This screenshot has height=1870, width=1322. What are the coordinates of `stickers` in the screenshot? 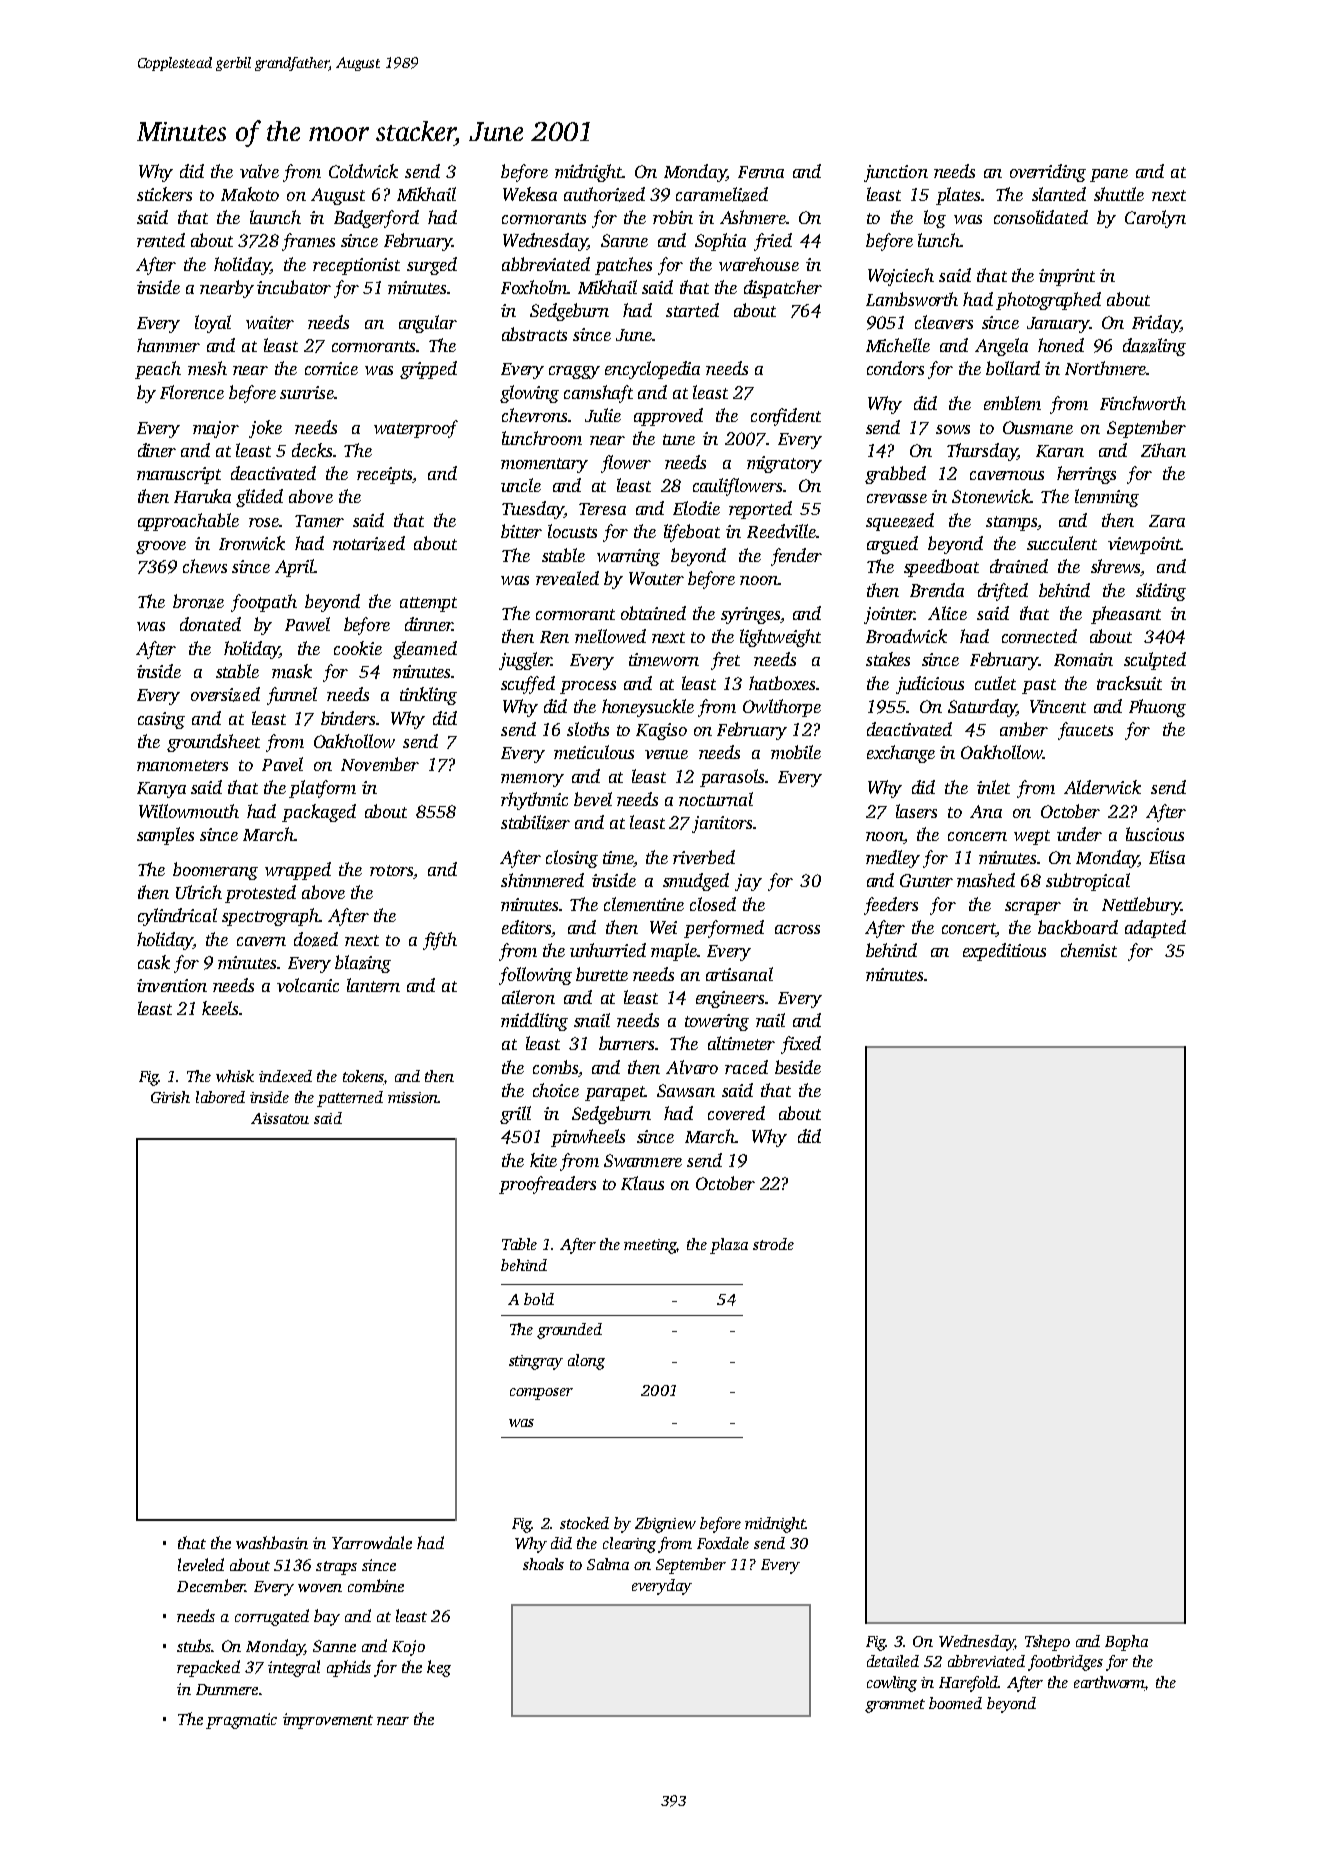 It's located at (164, 194).
